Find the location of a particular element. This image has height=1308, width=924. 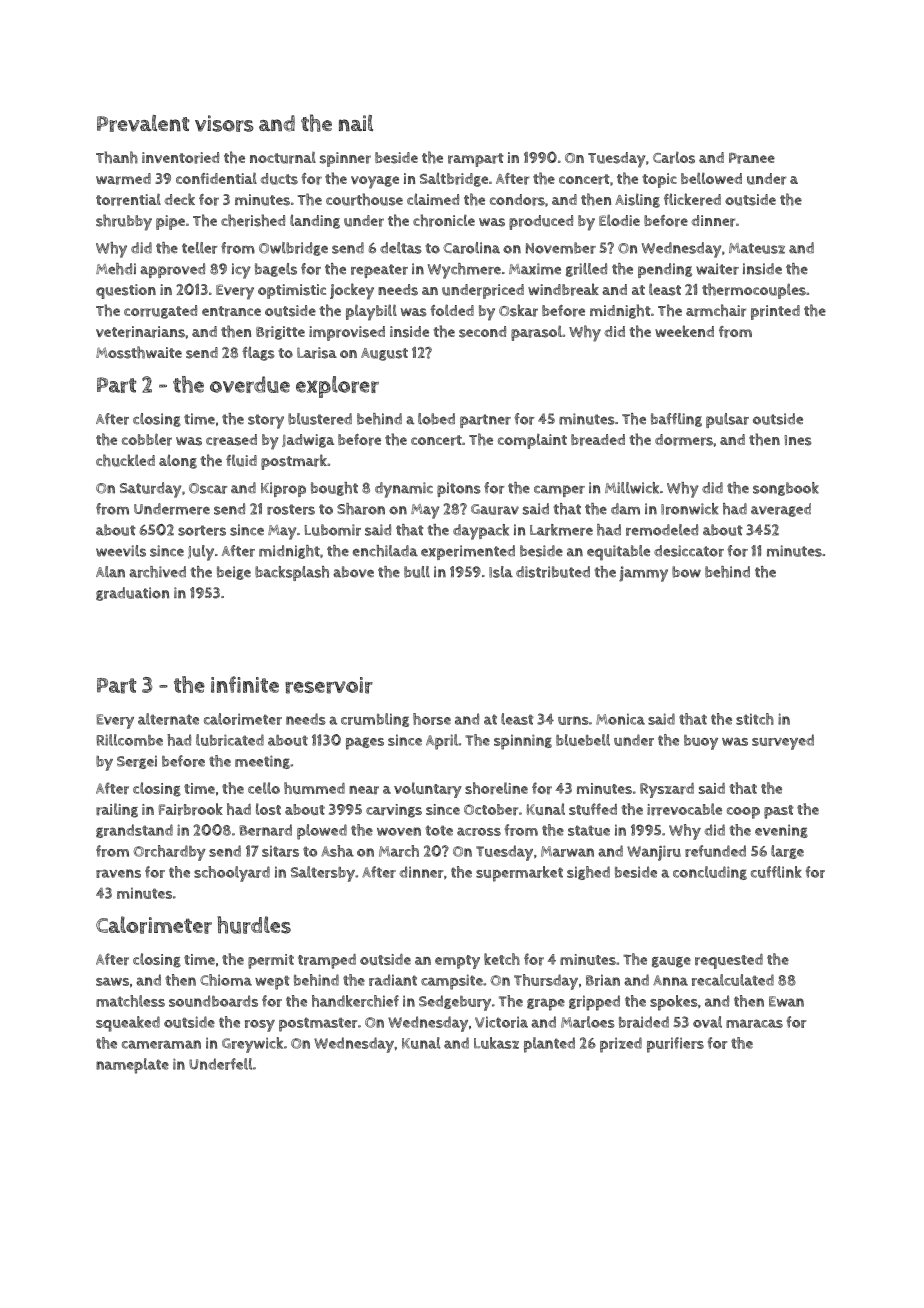

Pranee is located at coordinates (752, 158).
